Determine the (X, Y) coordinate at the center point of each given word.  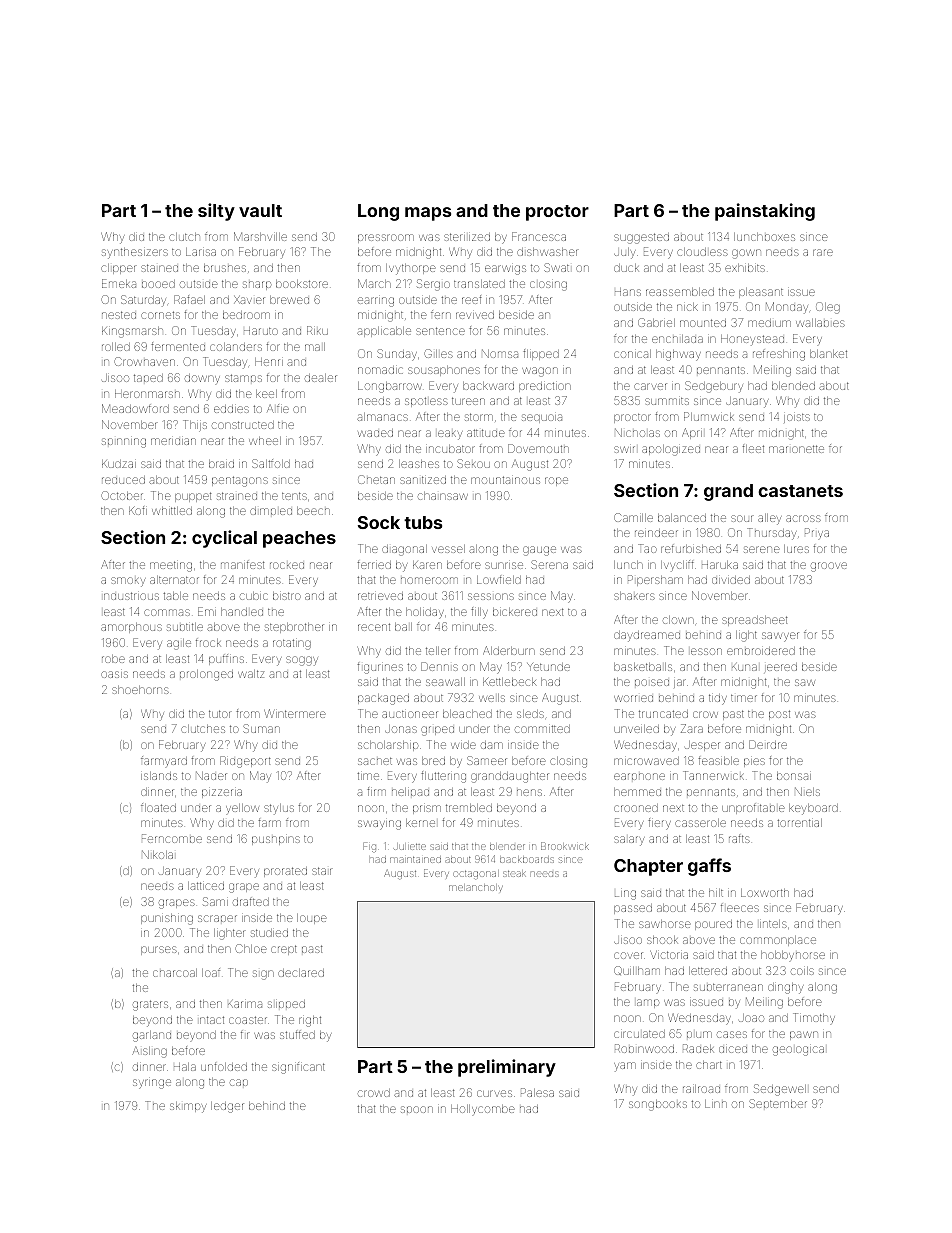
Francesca (539, 236)
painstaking (765, 212)
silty (216, 212)
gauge (539, 551)
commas (167, 612)
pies (754, 762)
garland (152, 1036)
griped (437, 731)
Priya (817, 533)
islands (159, 776)
